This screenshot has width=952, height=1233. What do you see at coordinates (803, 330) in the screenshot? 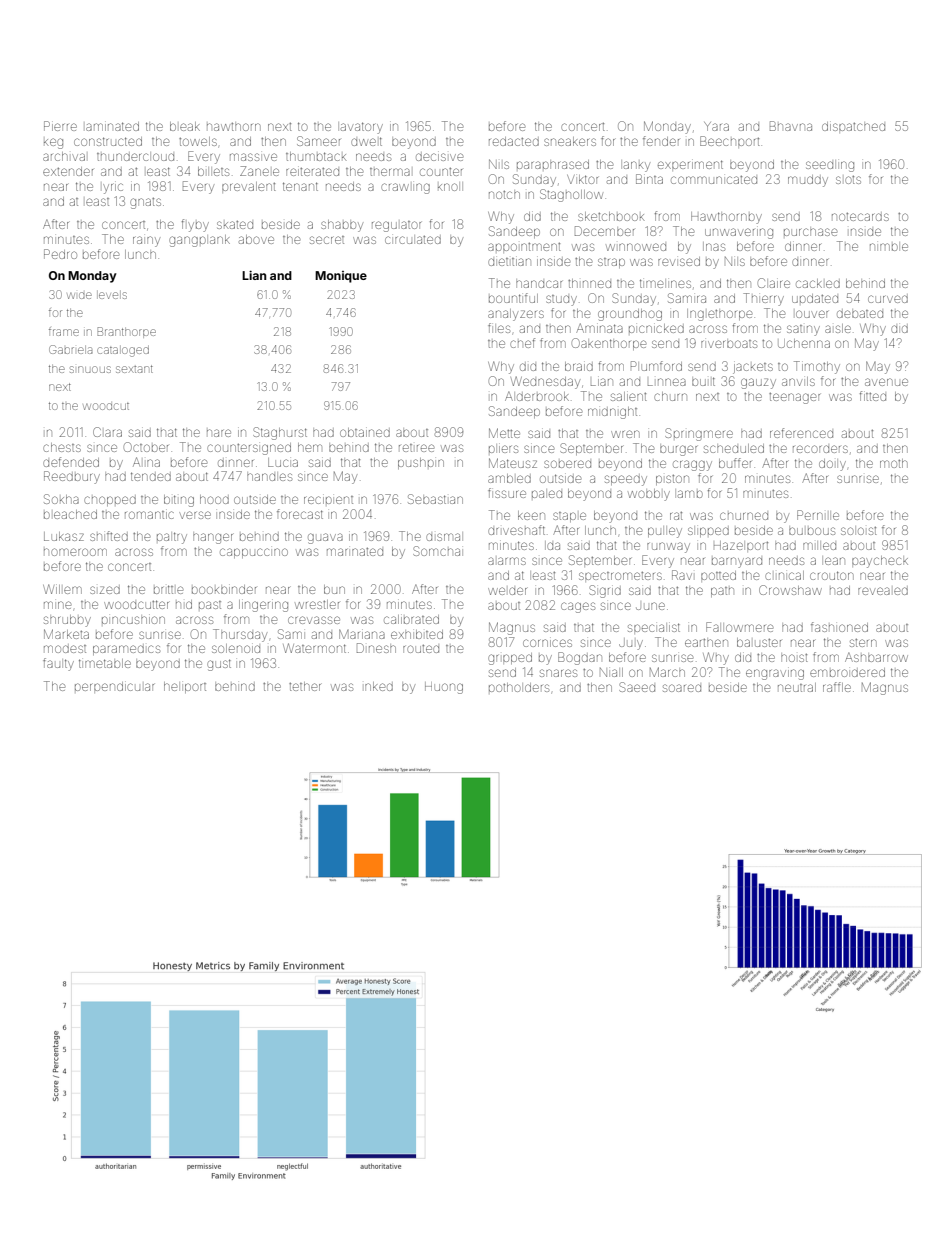
I see `satiny` at bounding box center [803, 330].
